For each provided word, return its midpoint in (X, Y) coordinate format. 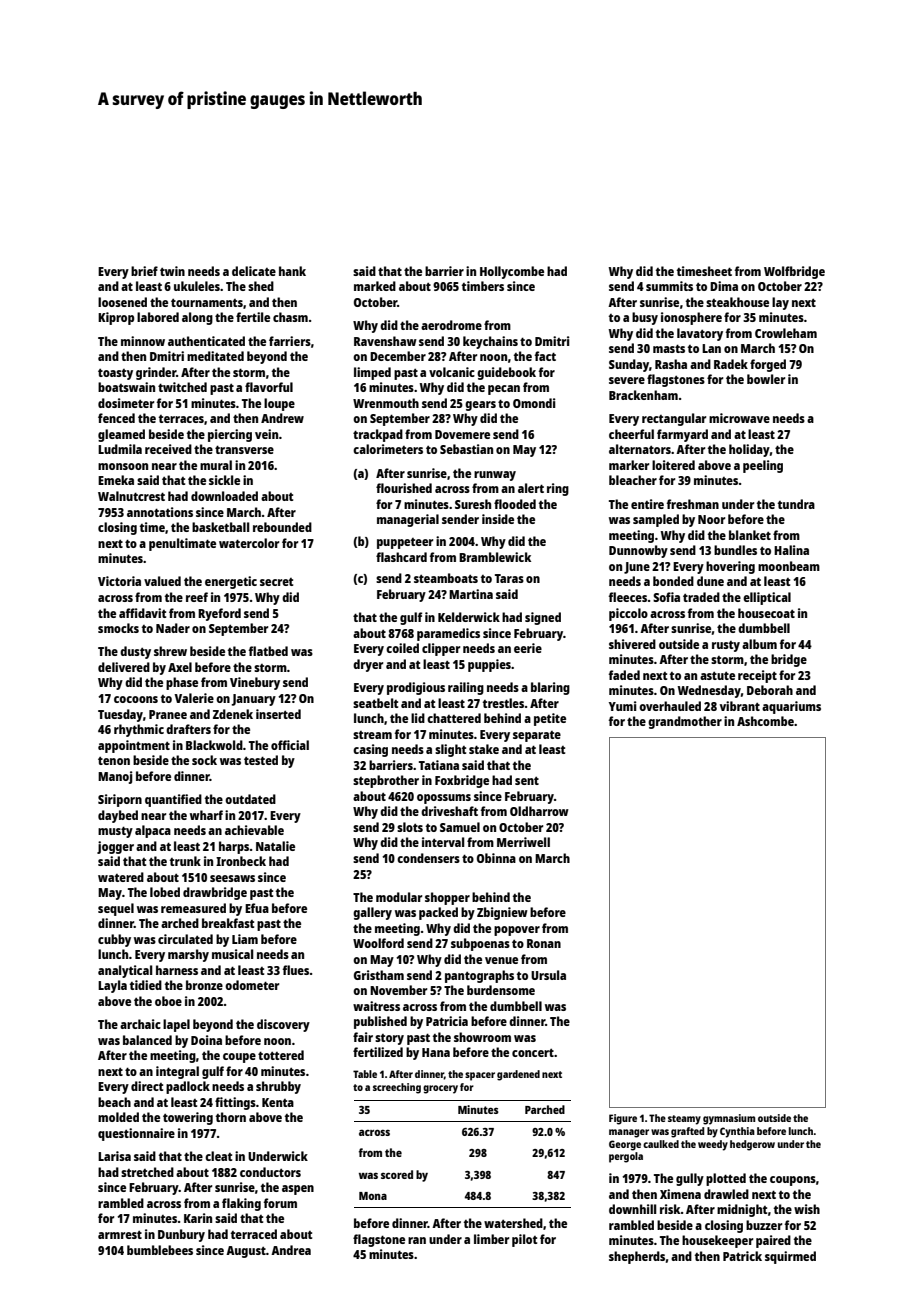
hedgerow (752, 1145)
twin (172, 271)
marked (375, 286)
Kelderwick (469, 617)
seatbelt (375, 703)
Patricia (447, 1021)
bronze (204, 985)
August (246, 1252)
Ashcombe (765, 721)
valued (162, 581)
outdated (250, 799)
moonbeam (789, 566)
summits (669, 286)
